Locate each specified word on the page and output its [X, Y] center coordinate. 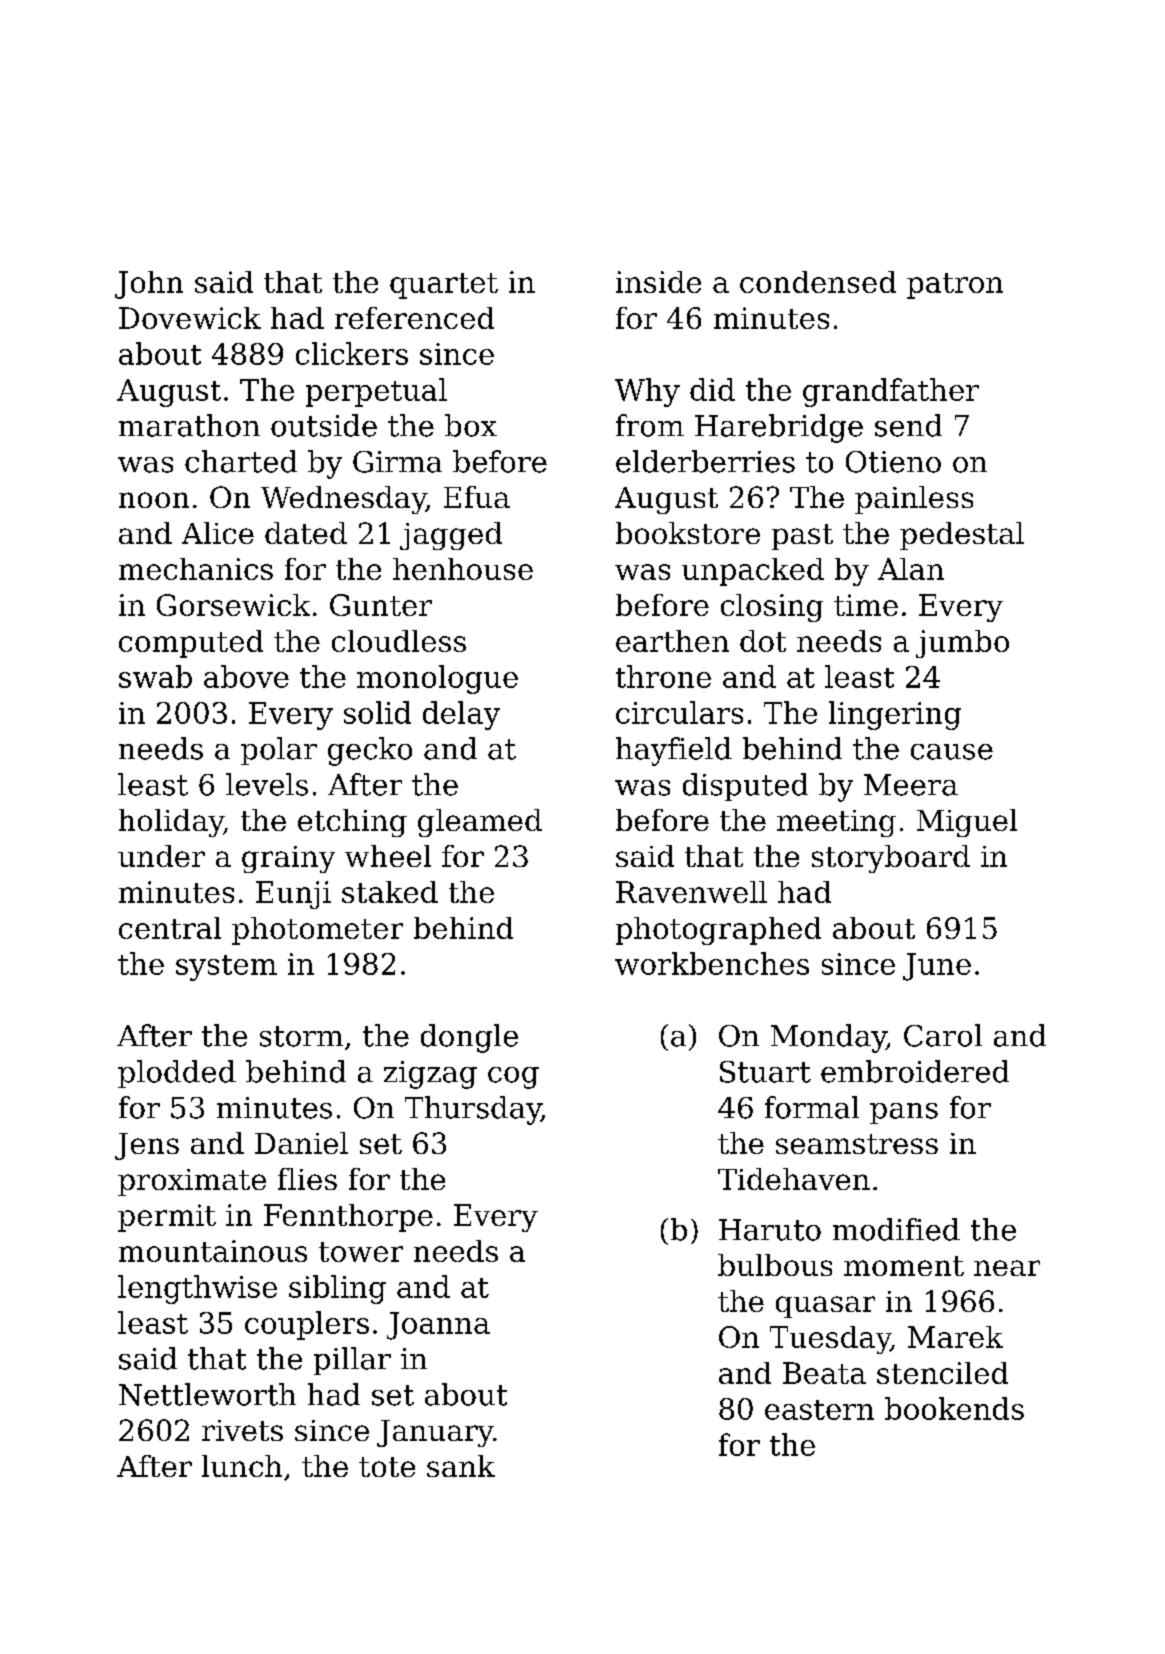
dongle [469, 1038]
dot [763, 641]
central [170, 928]
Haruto [770, 1230]
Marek [955, 1337]
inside [658, 282]
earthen [672, 641]
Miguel [967, 823]
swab [155, 676]
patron [955, 286]
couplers [307, 1325]
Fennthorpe [348, 1218]
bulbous [775, 1265]
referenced [414, 318]
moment [904, 1266]
